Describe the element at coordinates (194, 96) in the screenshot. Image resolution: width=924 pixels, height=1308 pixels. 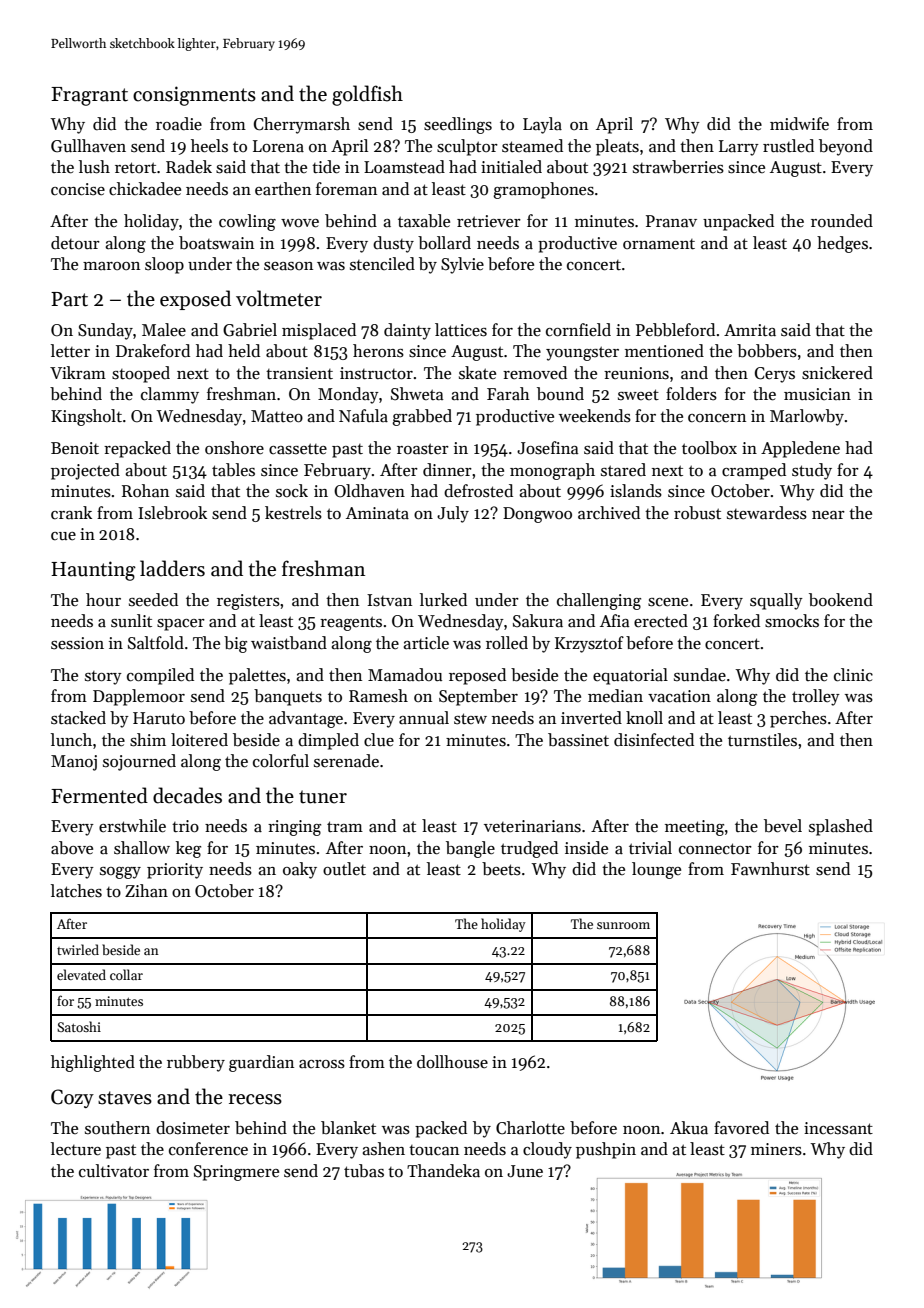
I see `consignments` at that location.
